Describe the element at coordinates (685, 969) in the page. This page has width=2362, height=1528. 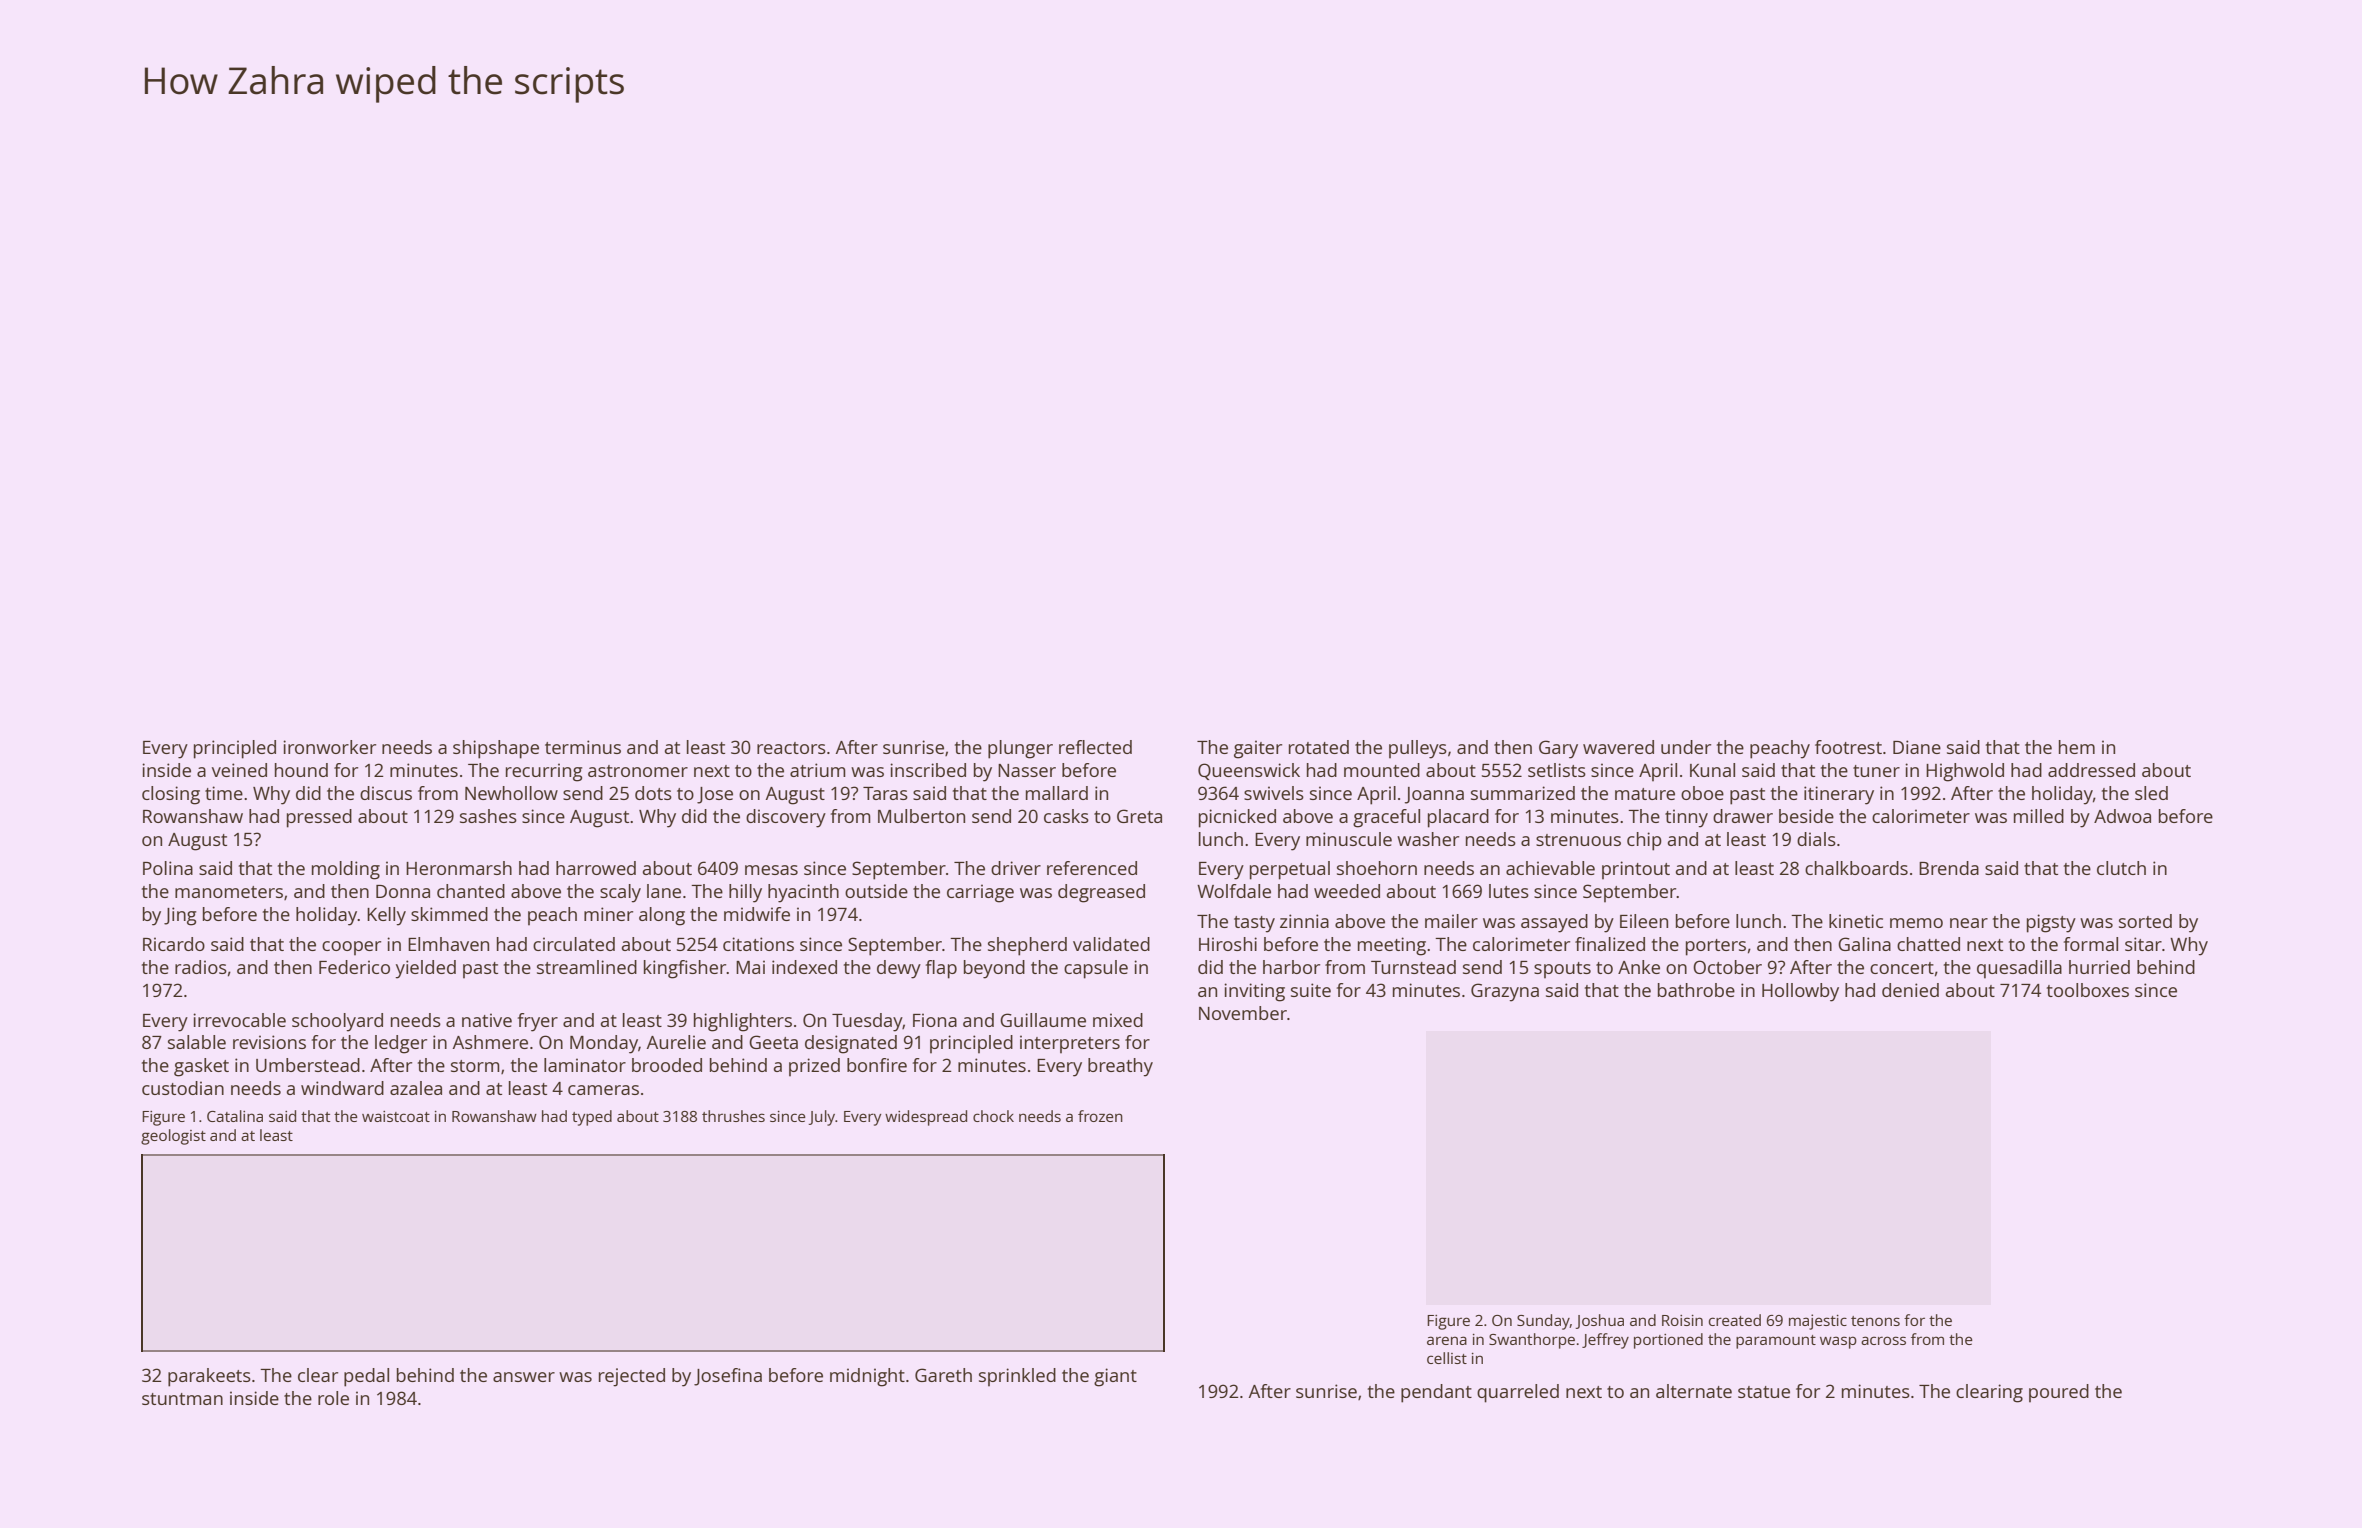
I see `kingfisher` at that location.
